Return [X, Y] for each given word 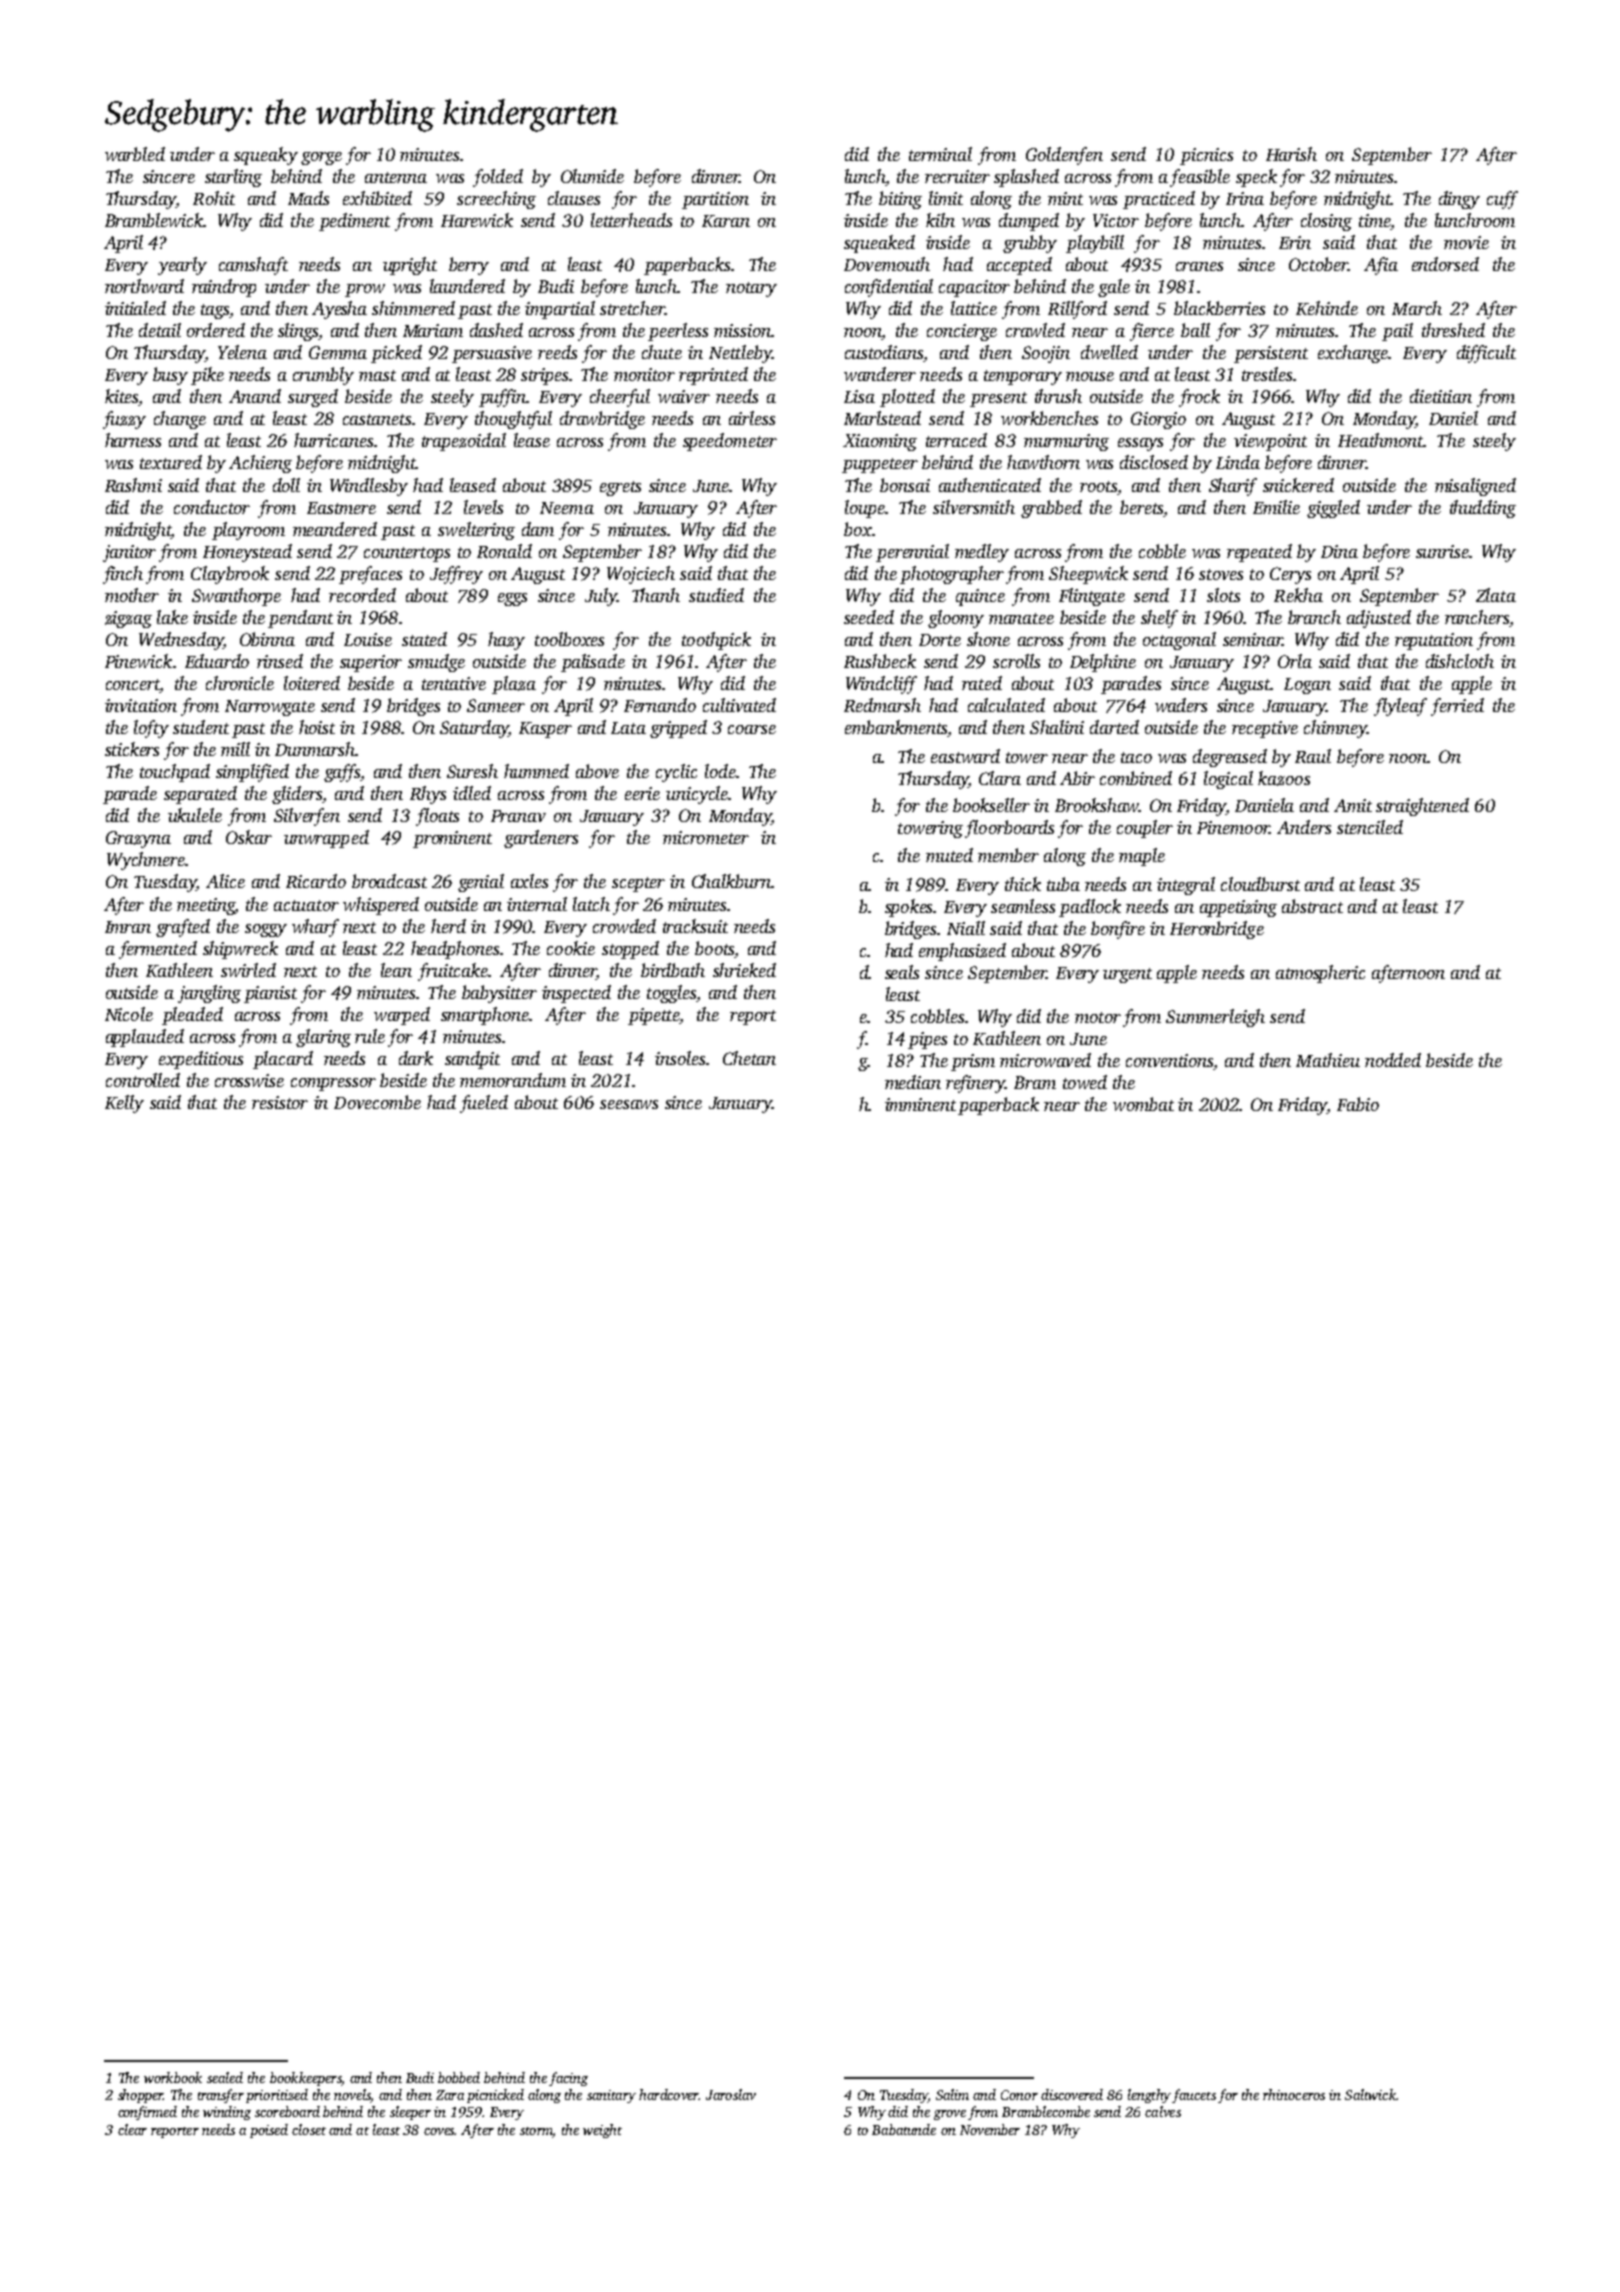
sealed [225, 2077]
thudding [1483, 509]
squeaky [266, 156]
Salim [952, 2094]
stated [424, 639]
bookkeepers [305, 2079]
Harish [1291, 154]
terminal [940, 154]
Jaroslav [731, 2094]
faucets [1194, 2096]
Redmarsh [882, 705]
